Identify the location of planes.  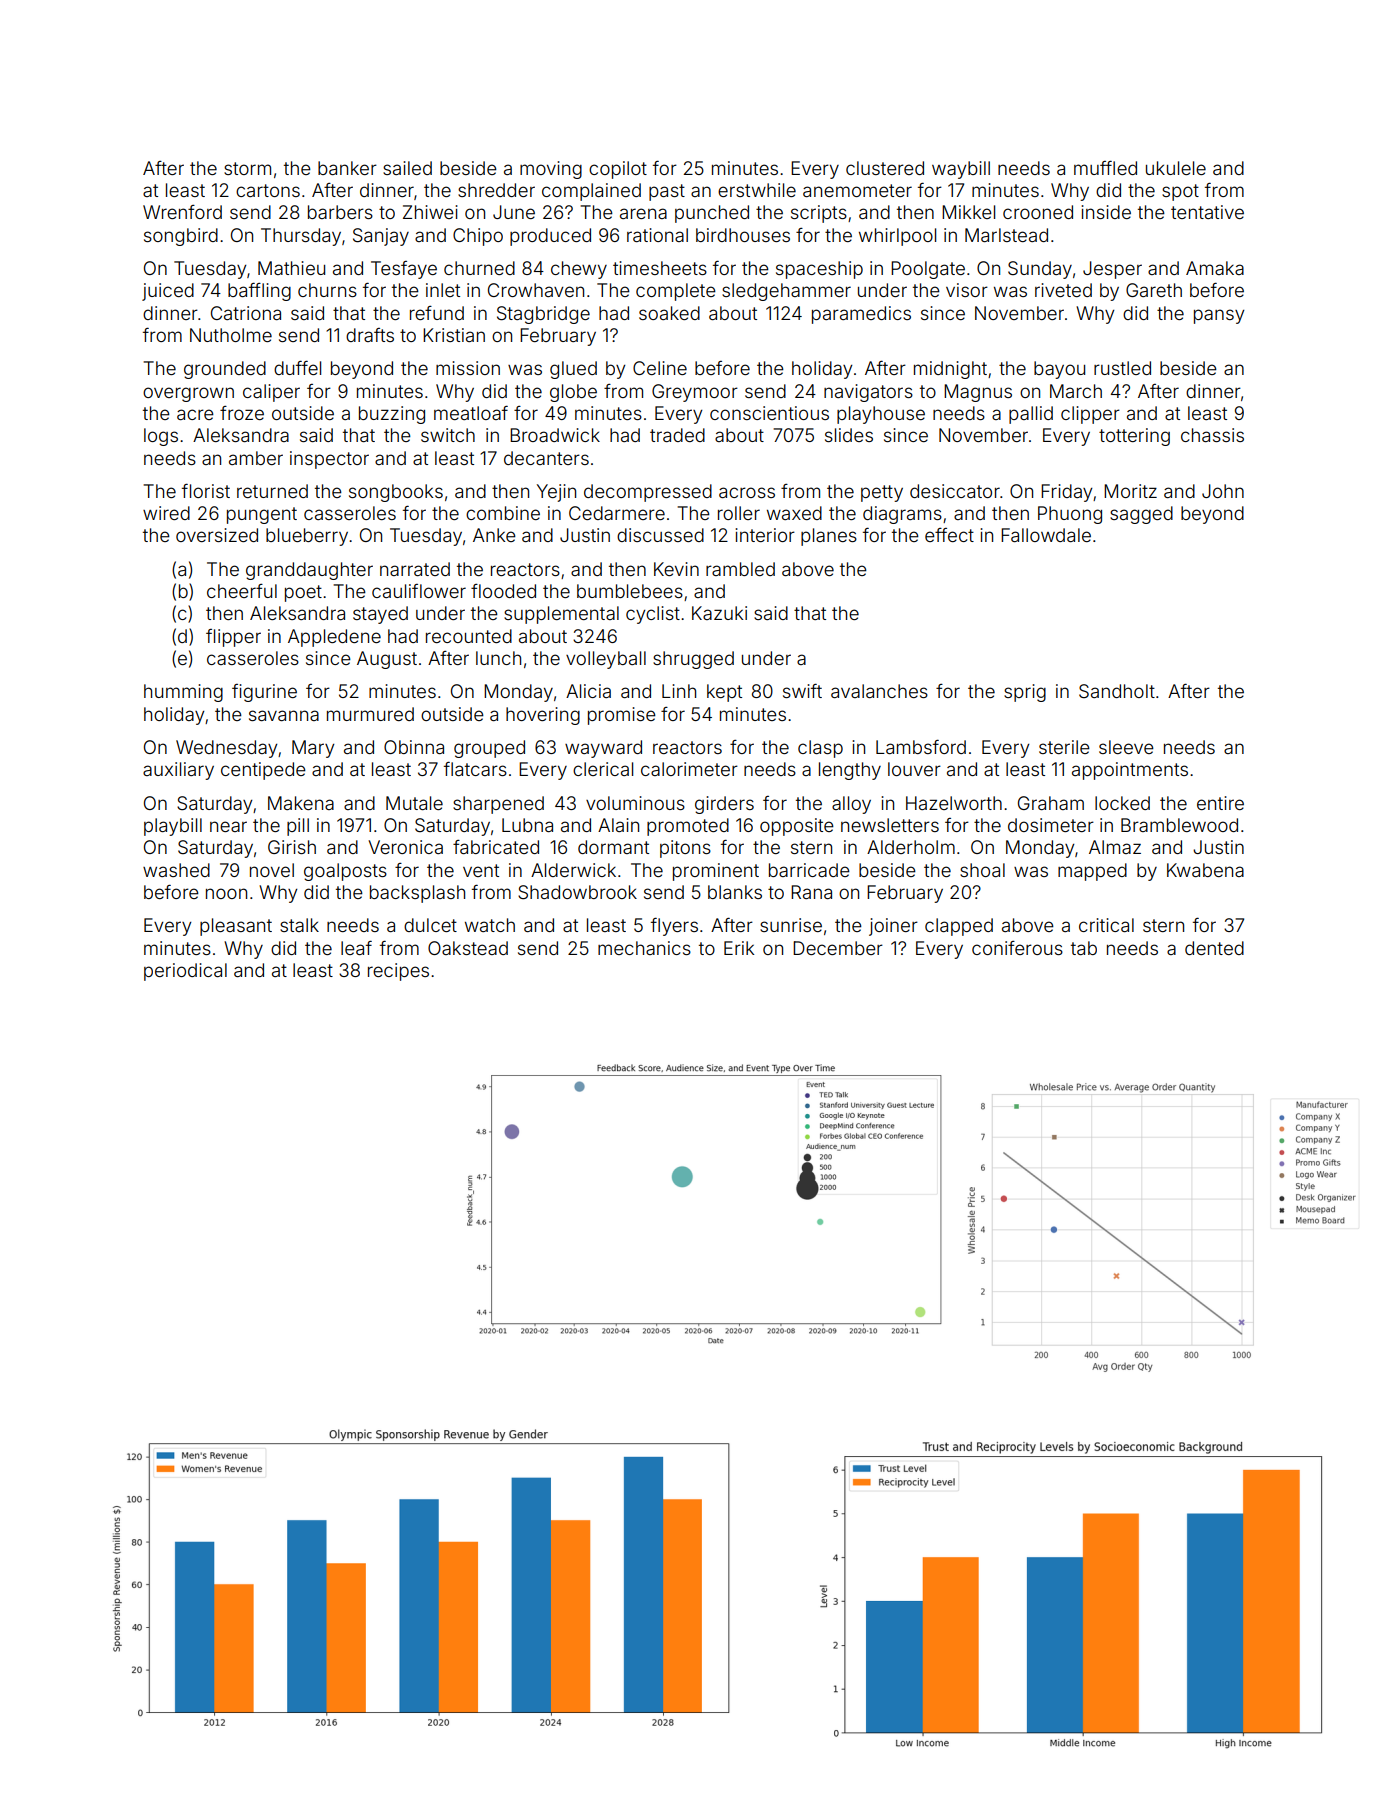
(829, 537).
